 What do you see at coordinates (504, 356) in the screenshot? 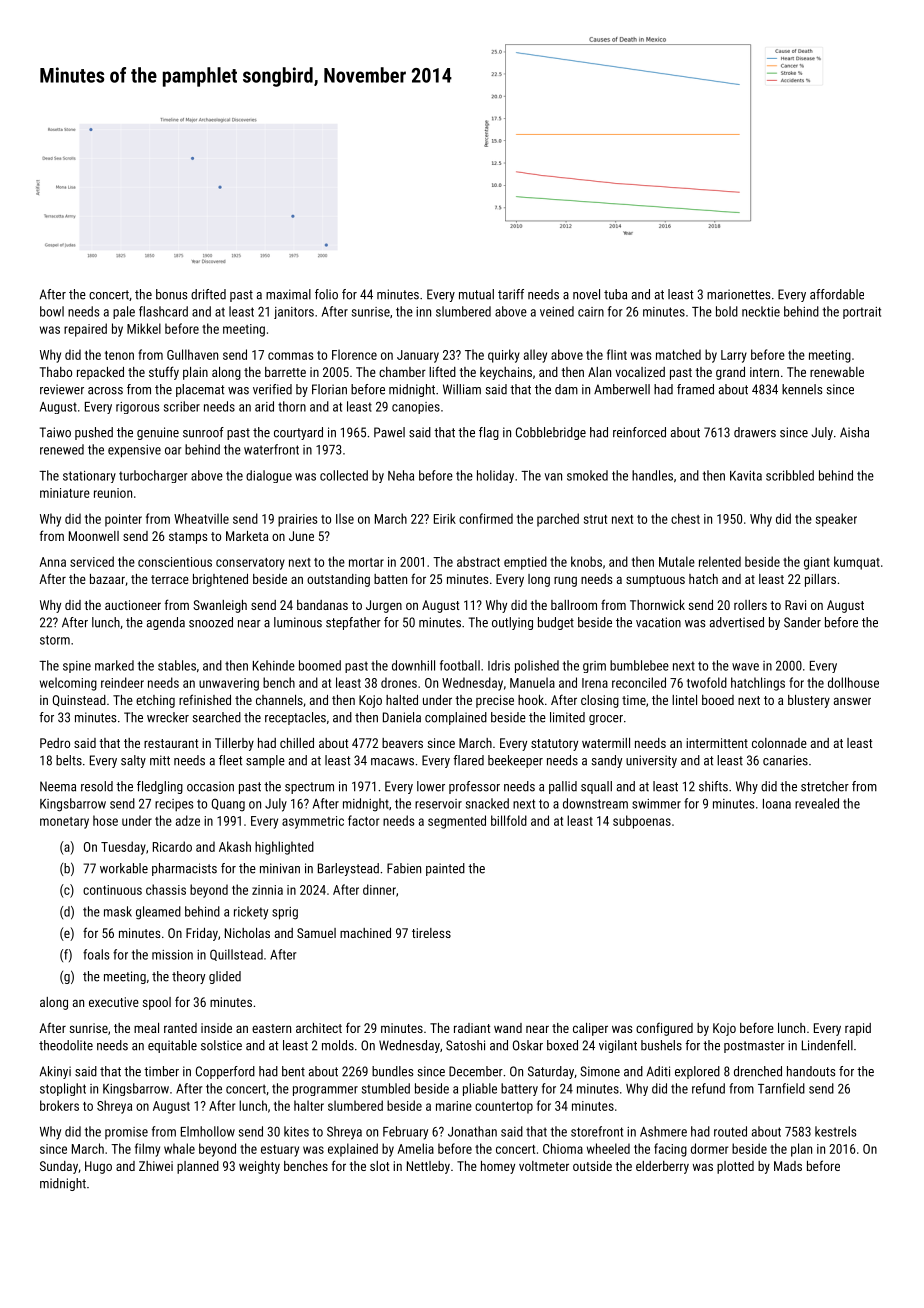
I see `quirky` at bounding box center [504, 356].
